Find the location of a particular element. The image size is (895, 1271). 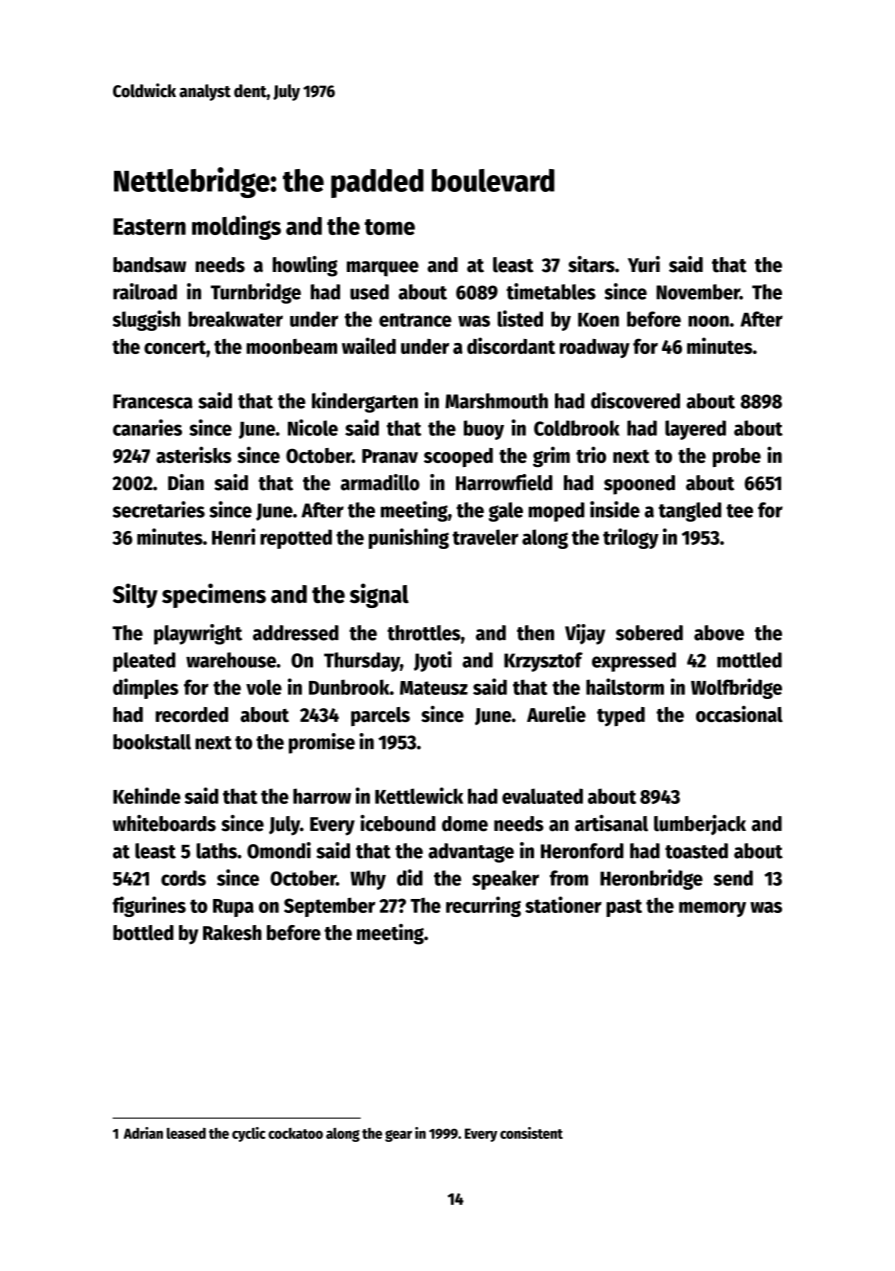

tome is located at coordinates (390, 227).
